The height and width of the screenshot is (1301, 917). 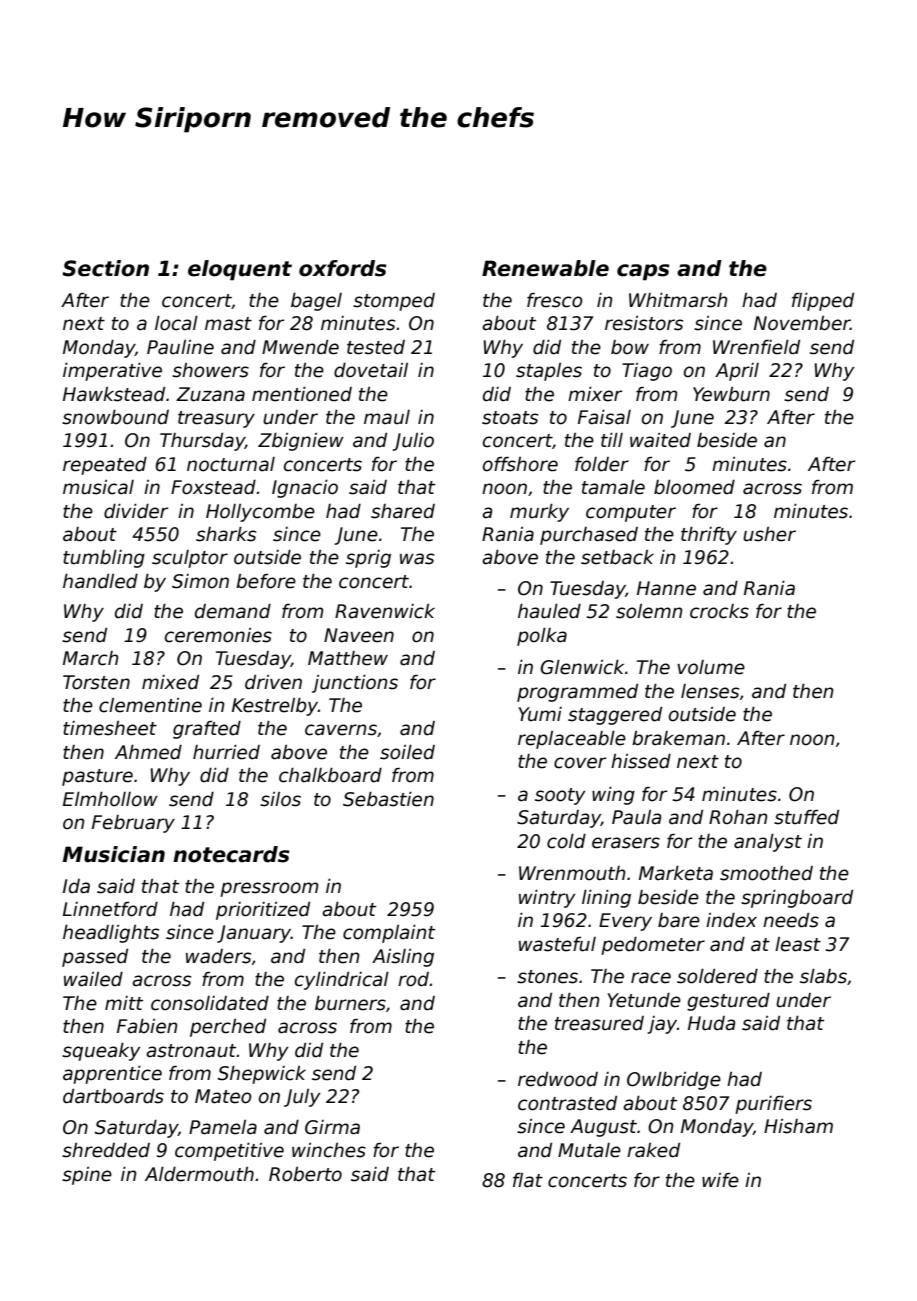 What do you see at coordinates (350, 1003) in the screenshot?
I see `burners` at bounding box center [350, 1003].
